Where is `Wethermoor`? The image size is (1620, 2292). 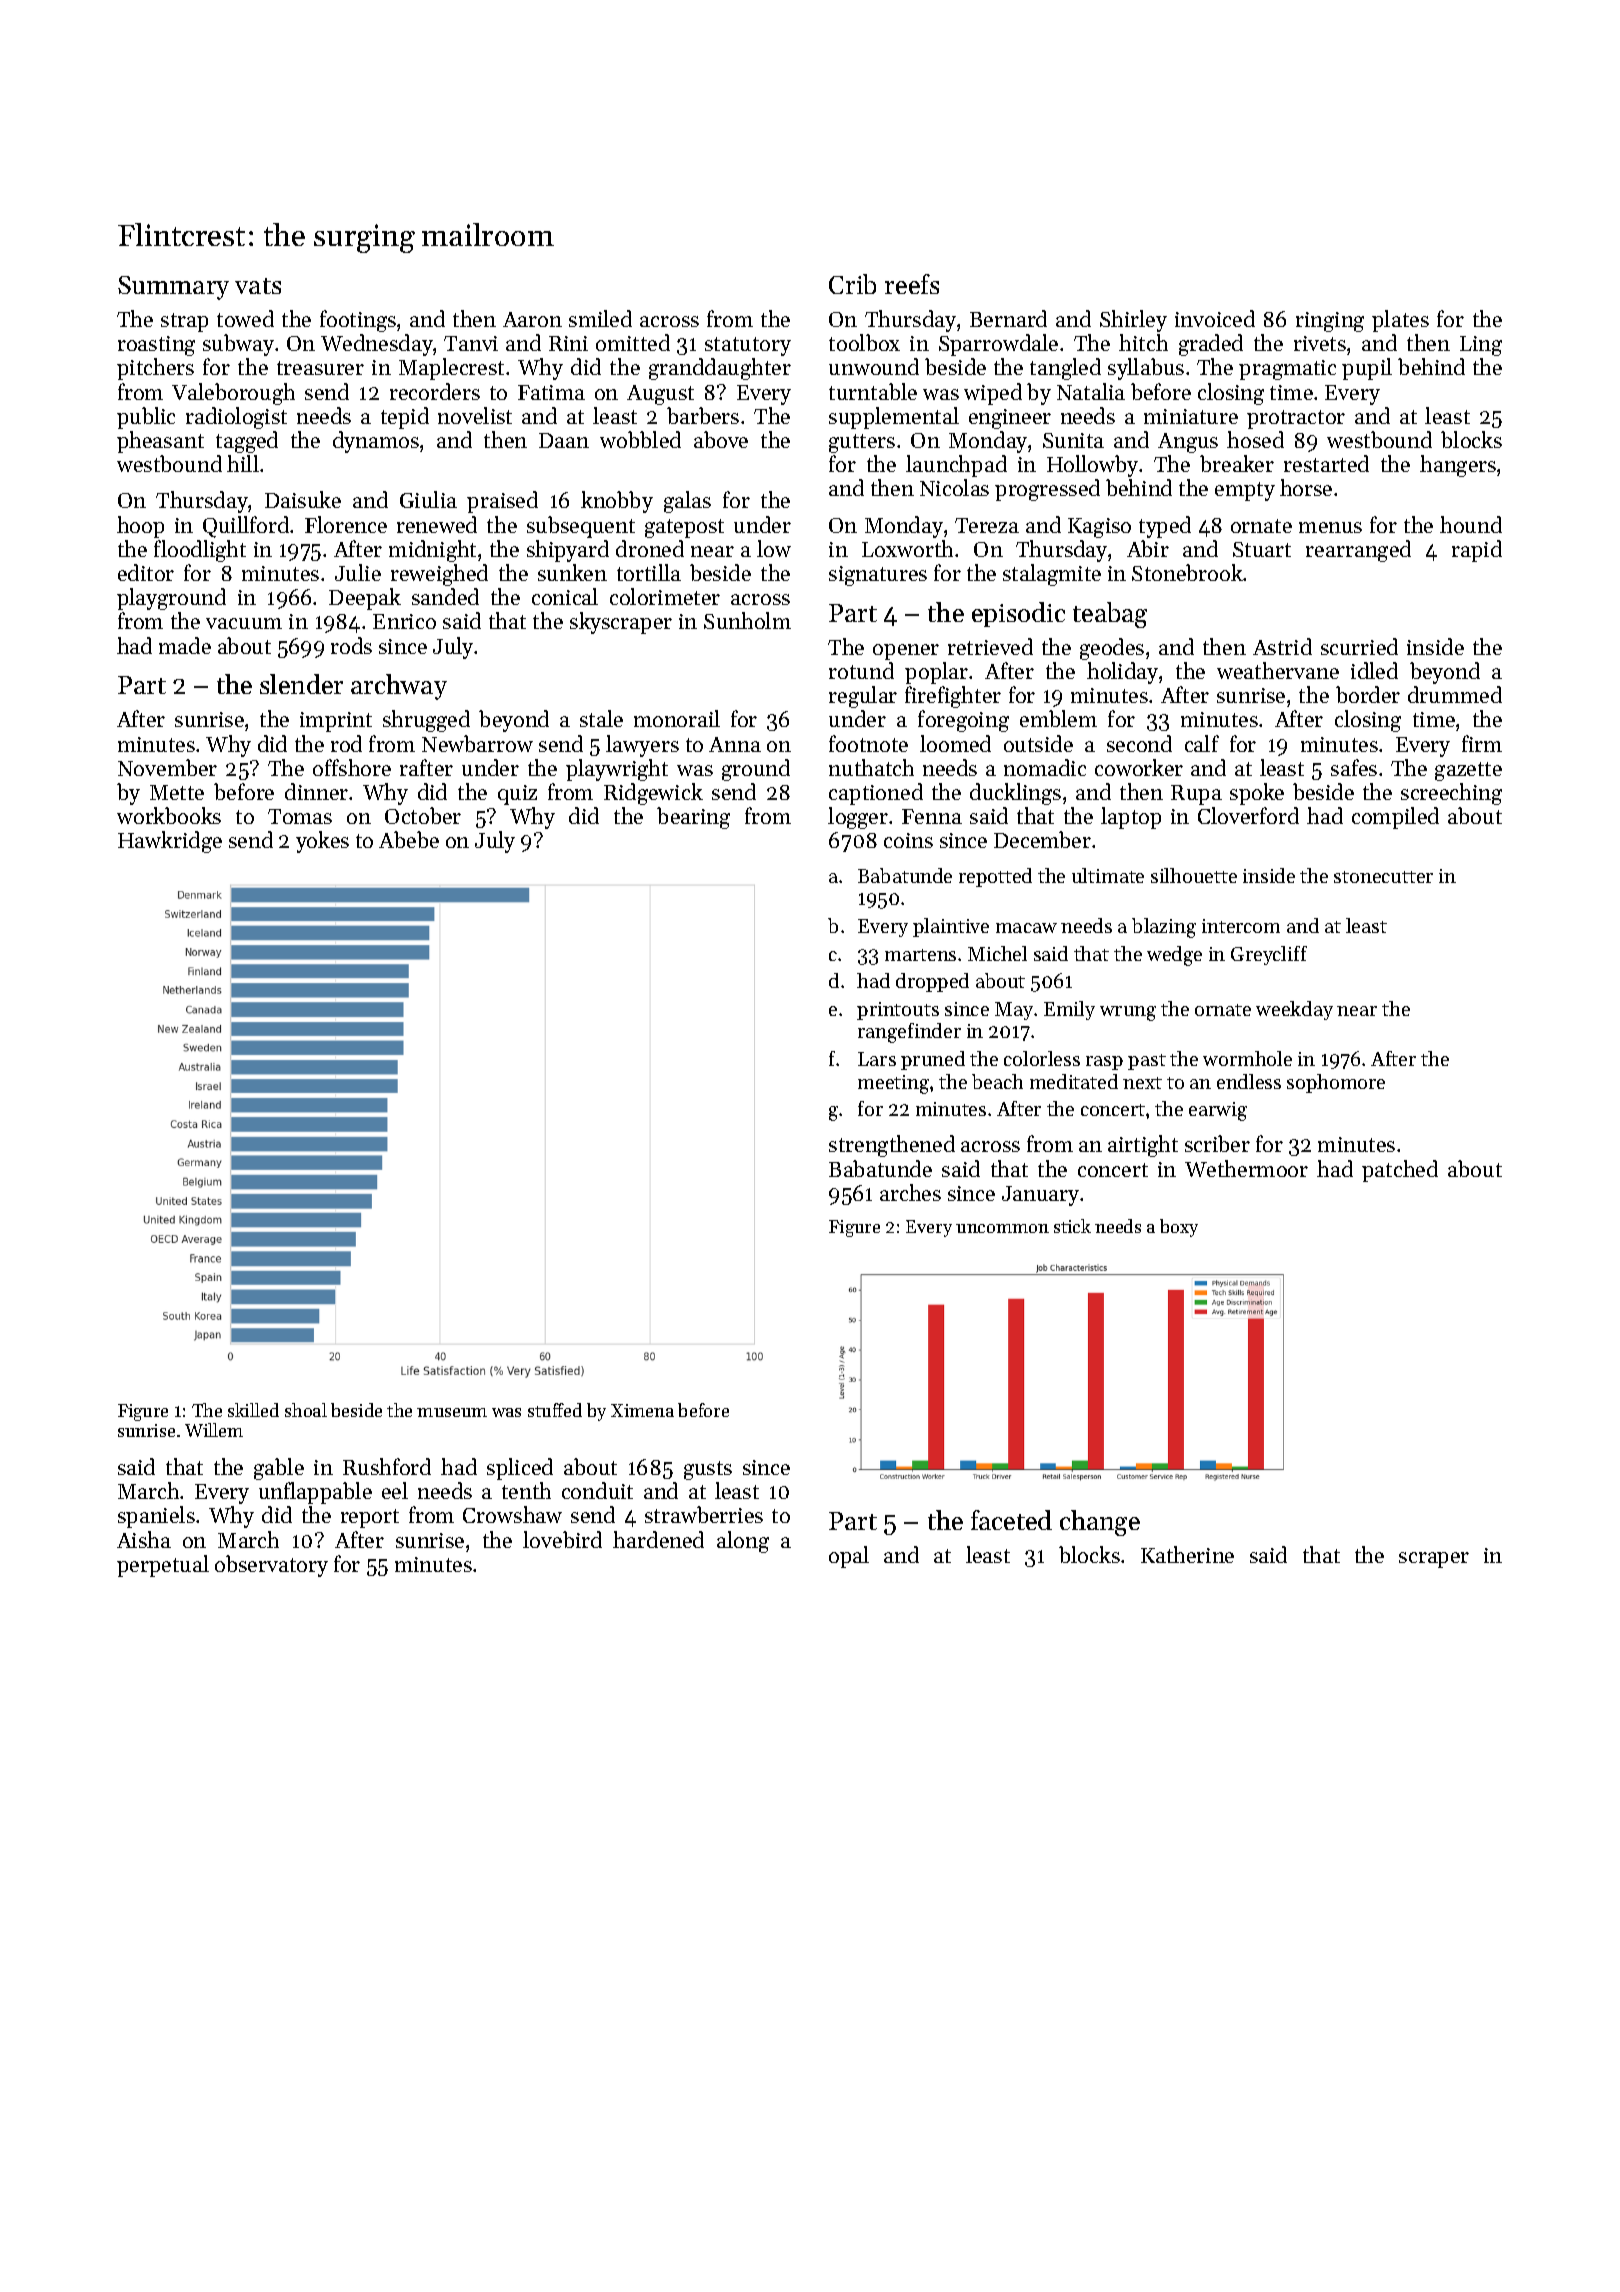 Wethermoor is located at coordinates (1246, 1168).
